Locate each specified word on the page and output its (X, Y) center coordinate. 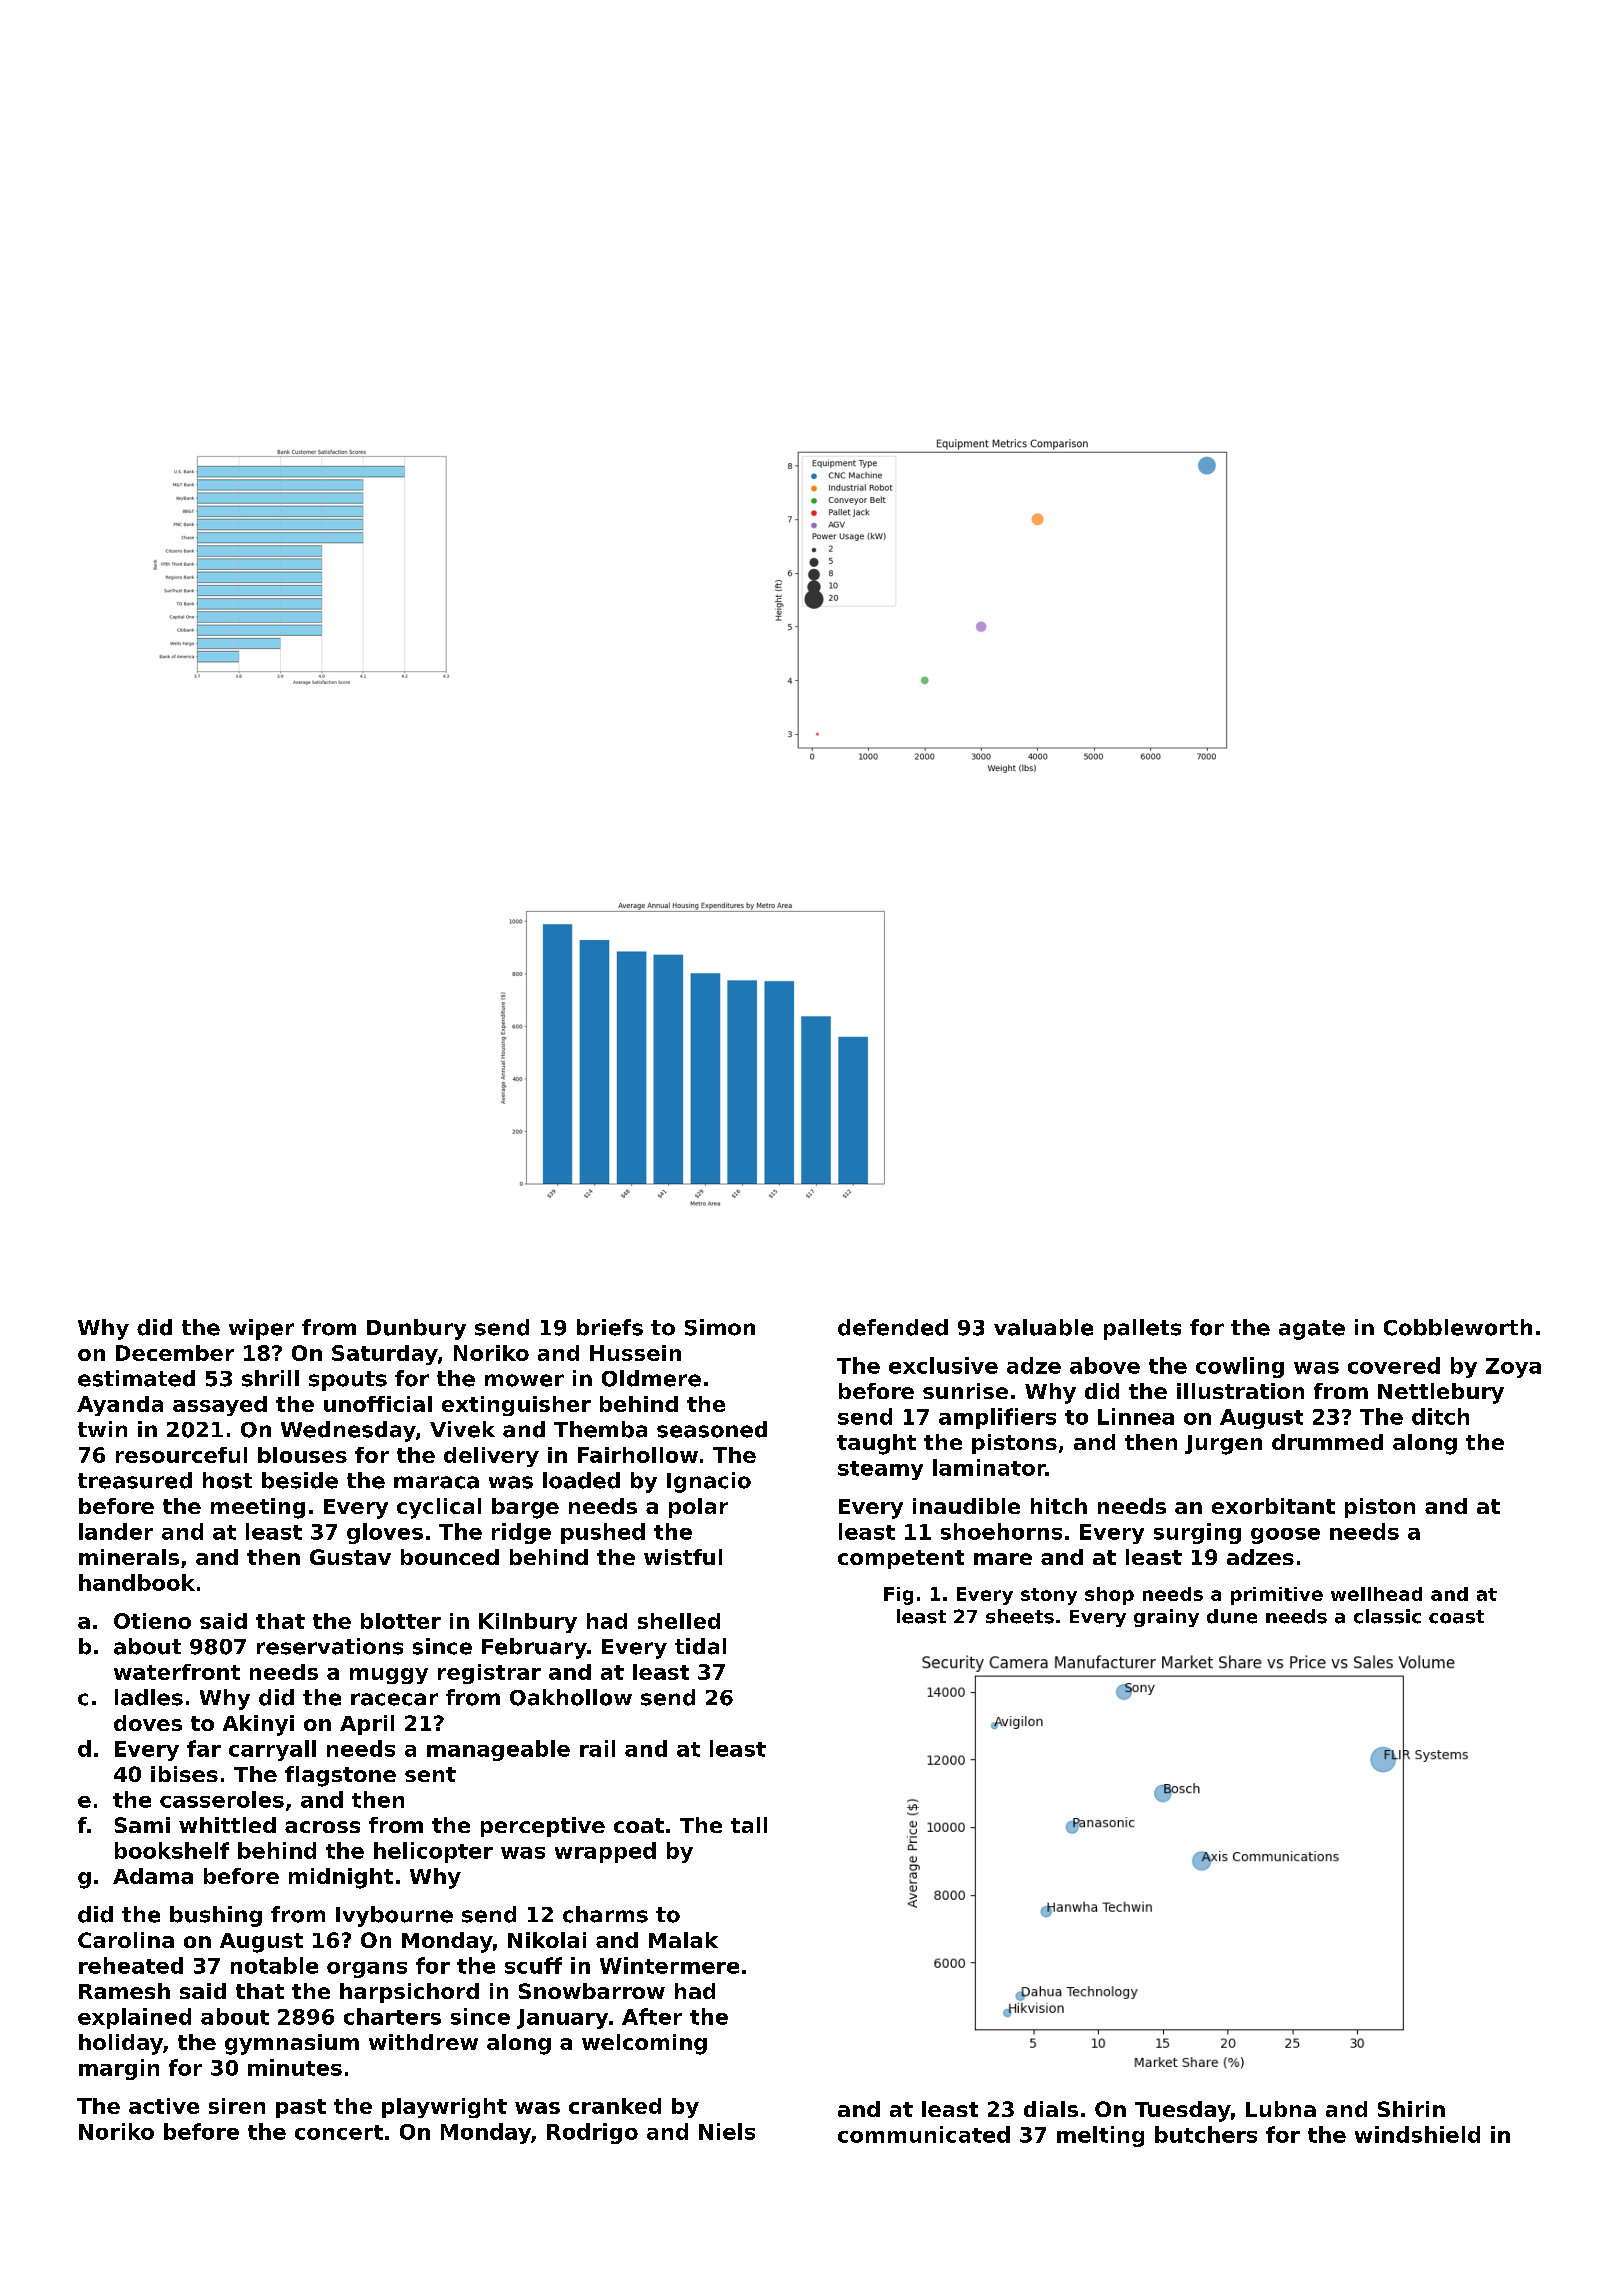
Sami (142, 1825)
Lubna (1281, 2109)
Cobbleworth (1458, 1327)
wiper (261, 1329)
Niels (727, 2131)
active (164, 2106)
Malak (683, 1940)
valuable (1043, 1327)
